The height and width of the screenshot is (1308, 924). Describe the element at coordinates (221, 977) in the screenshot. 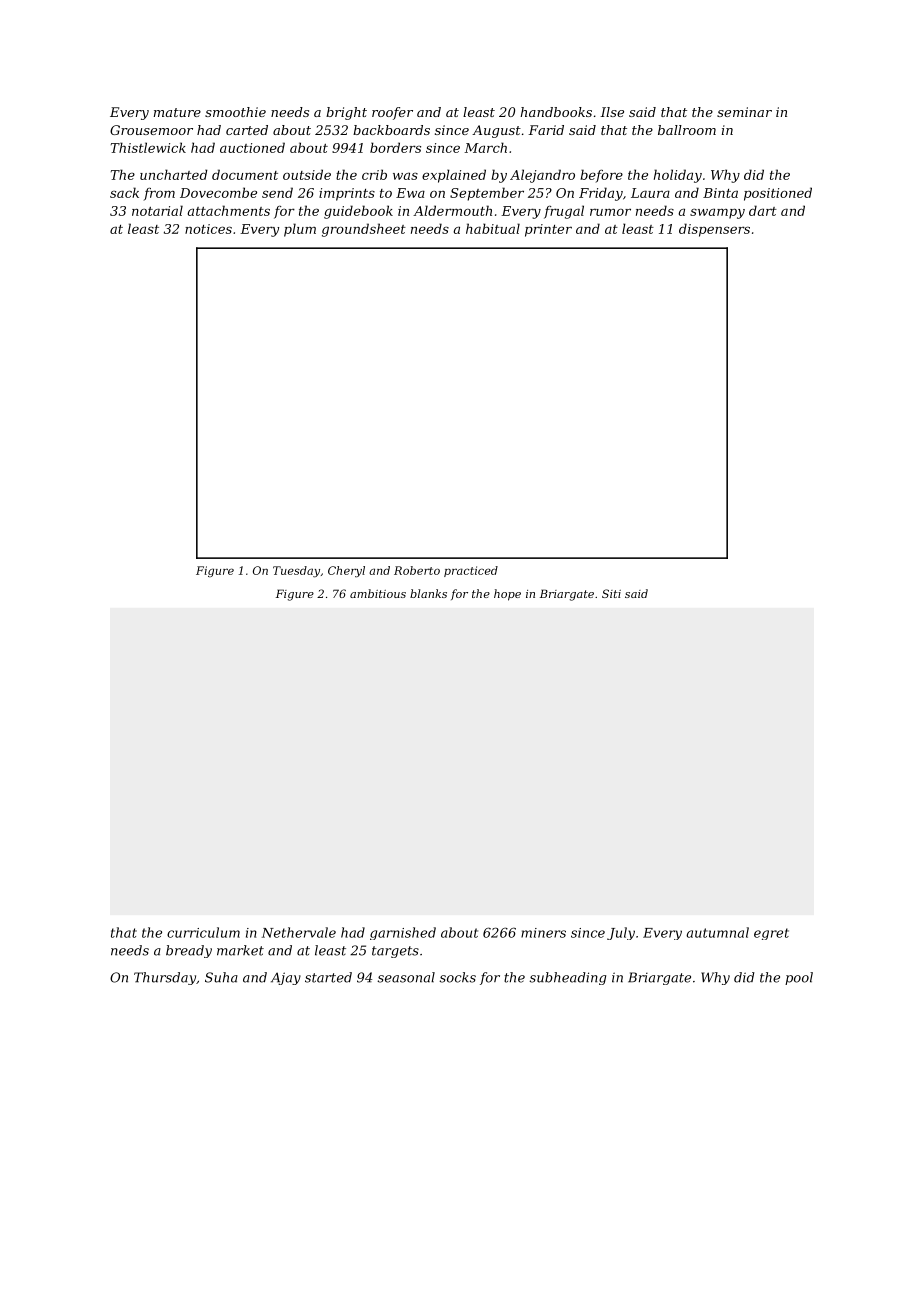

I see `Suha` at that location.
